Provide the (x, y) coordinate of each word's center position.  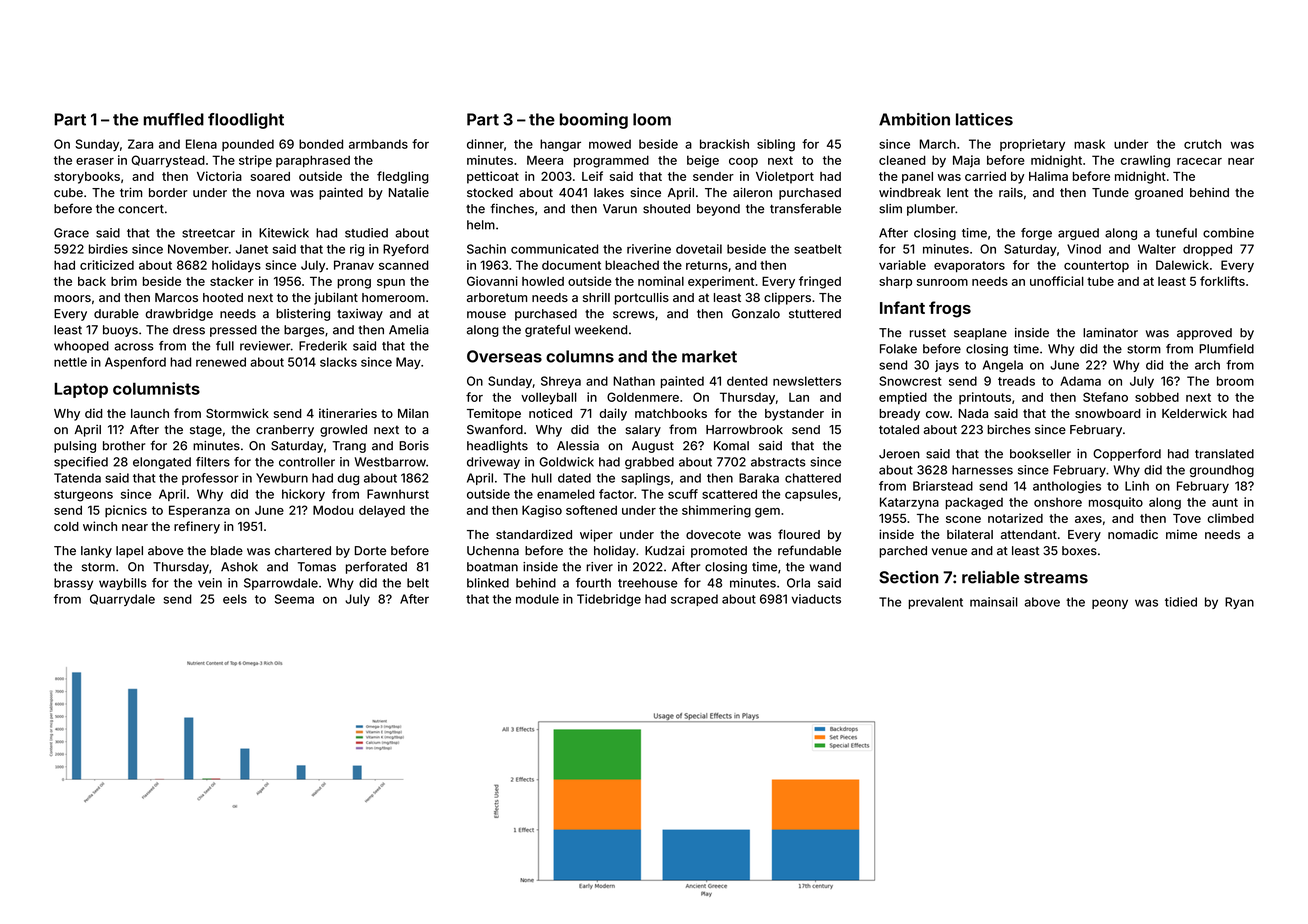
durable (116, 314)
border (168, 192)
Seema (294, 599)
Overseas (504, 356)
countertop (1096, 266)
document (571, 265)
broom (1235, 381)
